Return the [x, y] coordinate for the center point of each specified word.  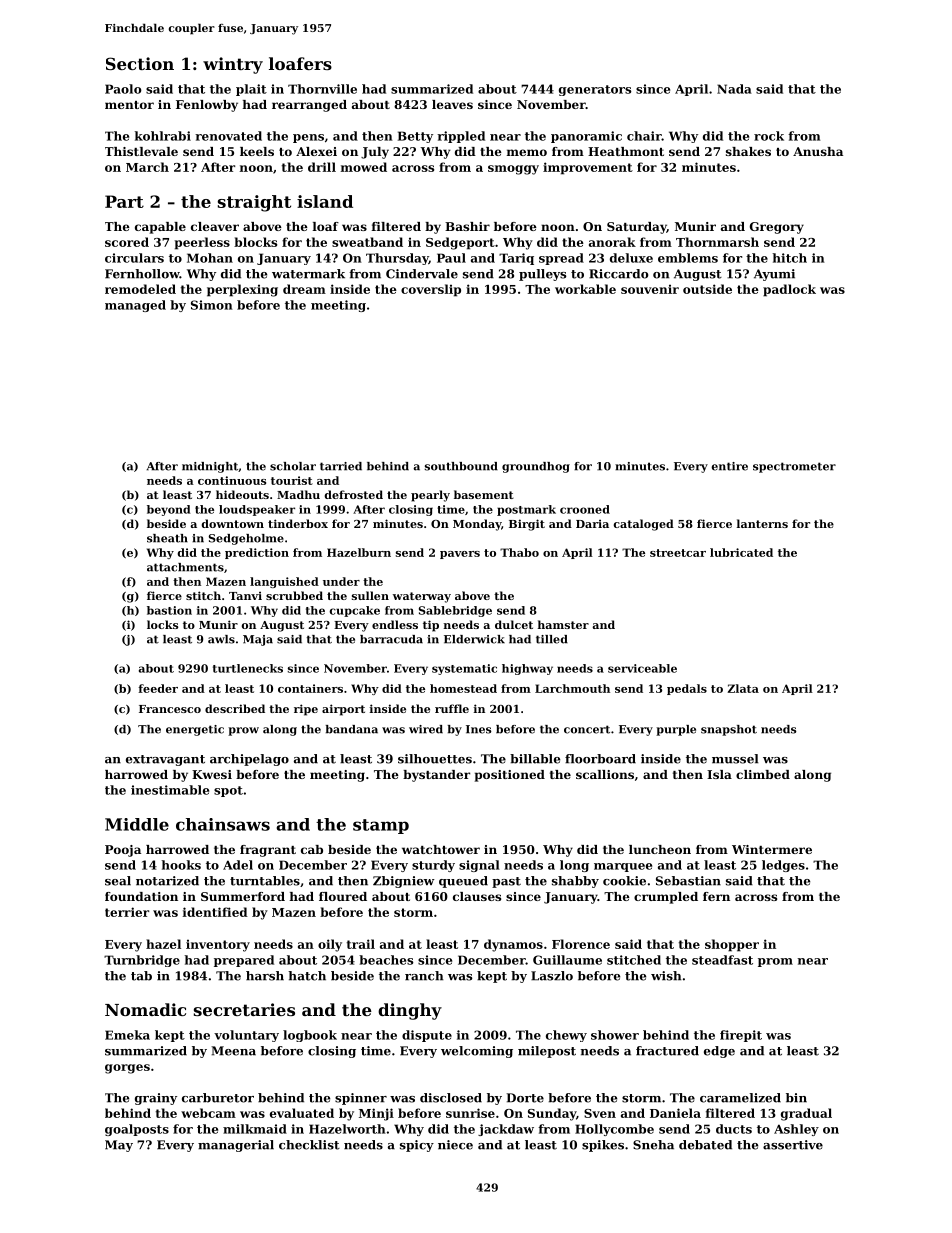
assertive [793, 1145]
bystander [436, 776]
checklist [309, 1145]
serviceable [642, 668]
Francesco [170, 709]
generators [595, 90]
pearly [430, 496]
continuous [232, 480]
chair [644, 136]
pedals [687, 689]
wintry [233, 65]
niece [455, 1145]
